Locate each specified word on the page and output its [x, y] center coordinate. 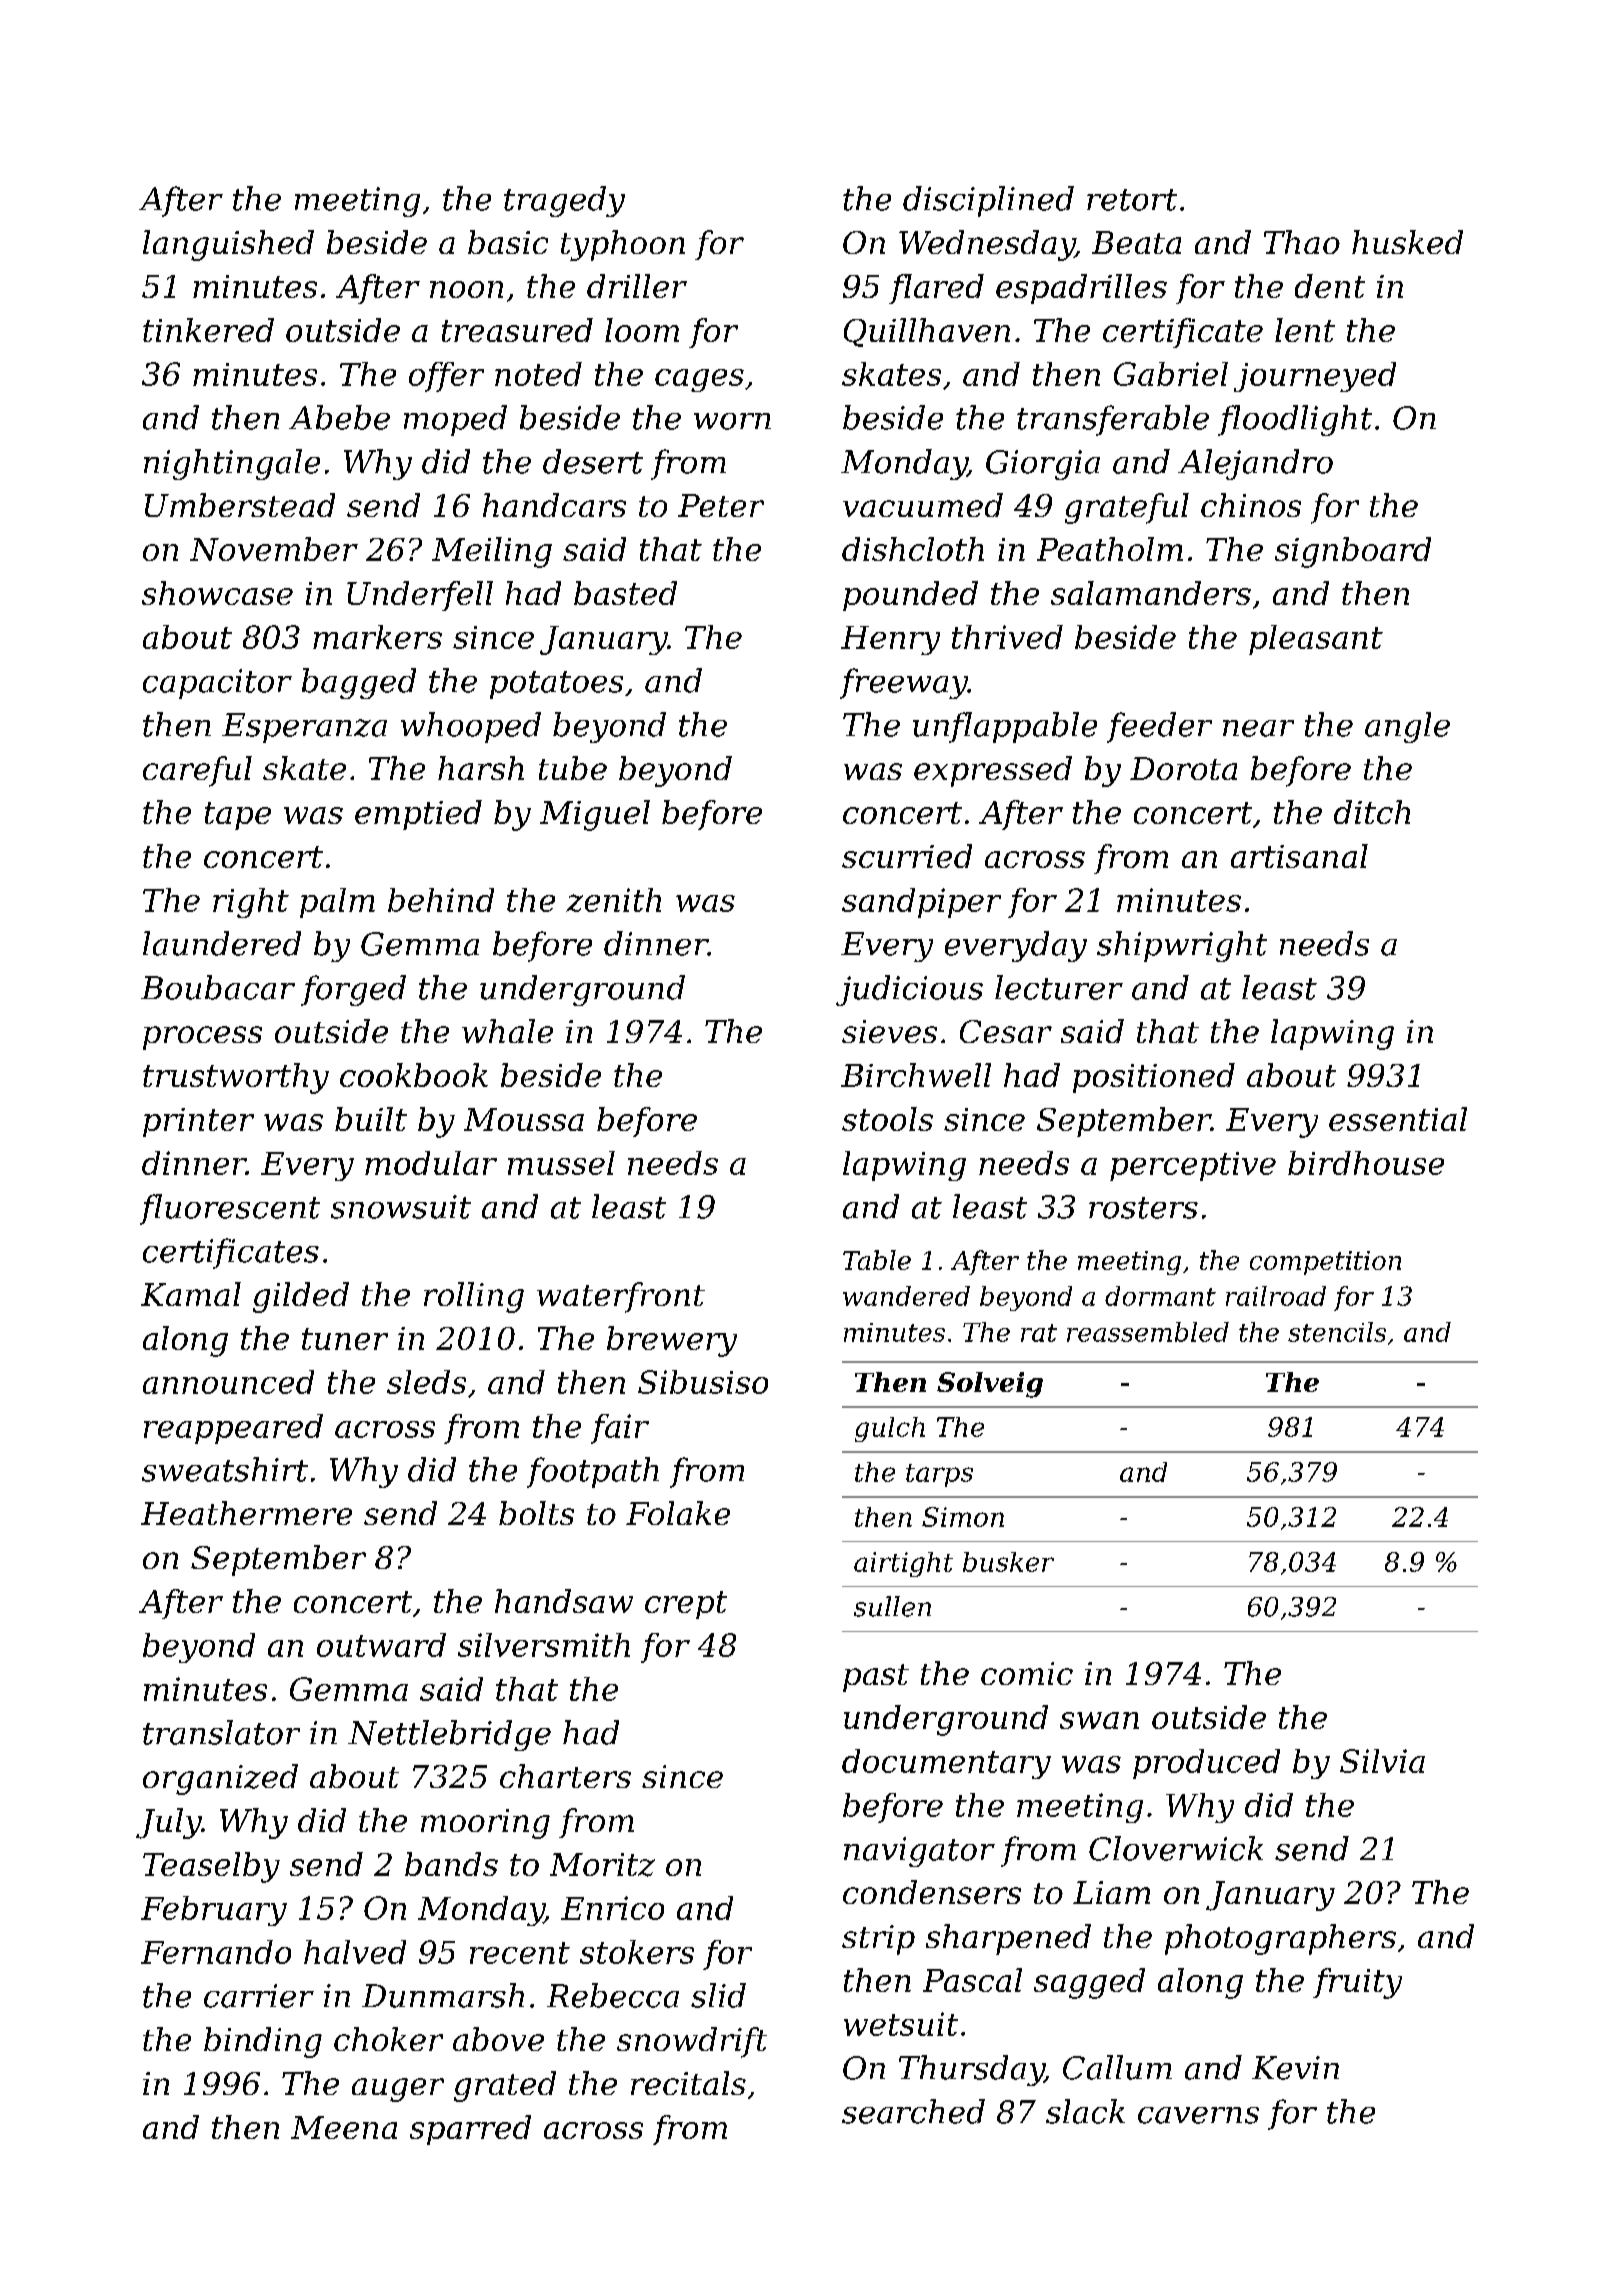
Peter [721, 505]
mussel [561, 1163]
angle [1407, 727]
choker [388, 2039]
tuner [345, 1339]
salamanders [1151, 593]
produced [1206, 1764]
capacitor [217, 684]
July [168, 1823]
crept [686, 1605]
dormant [1160, 1296]
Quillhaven [927, 332]
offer [446, 377]
